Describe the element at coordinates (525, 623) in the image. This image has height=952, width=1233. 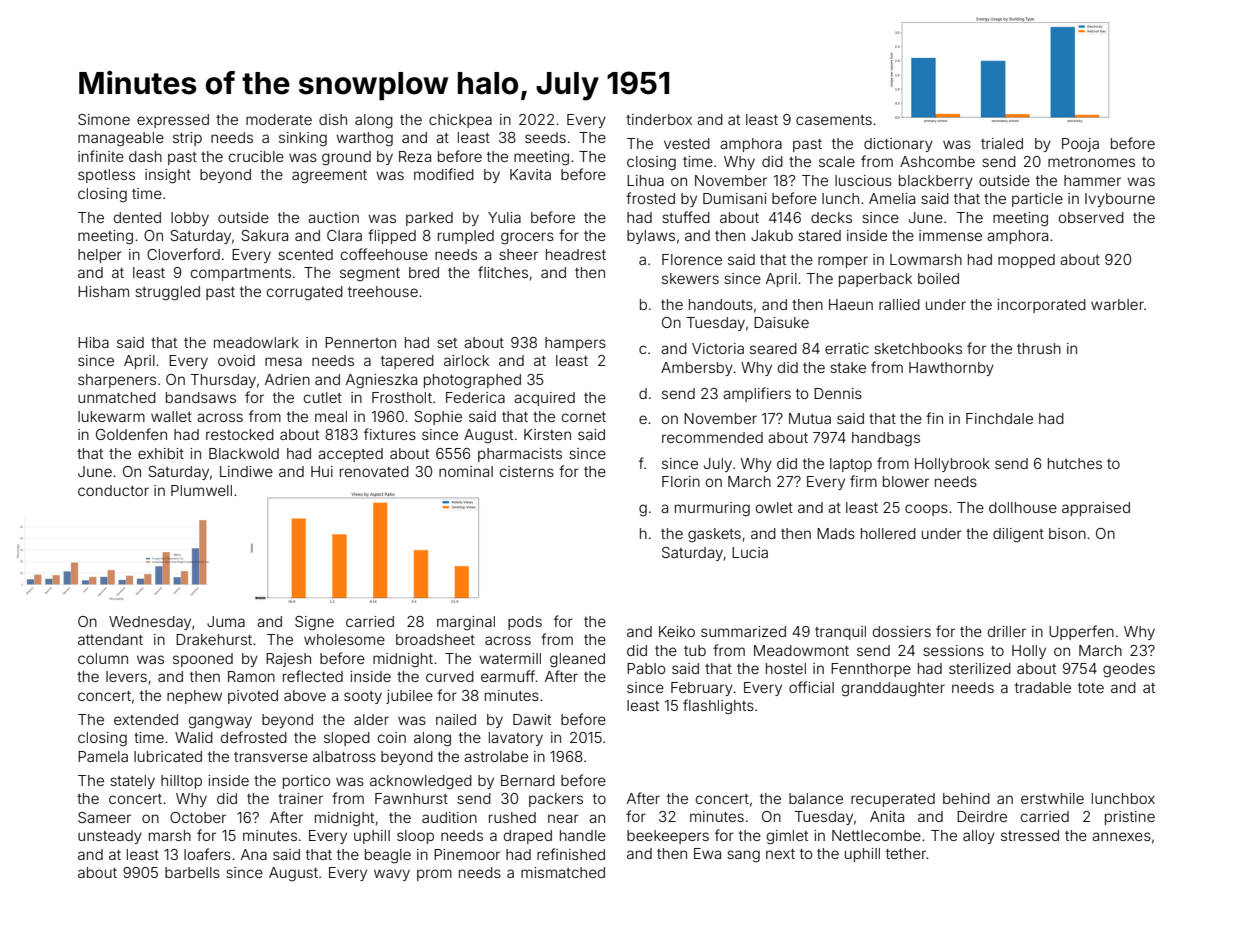
I see `pods` at that location.
